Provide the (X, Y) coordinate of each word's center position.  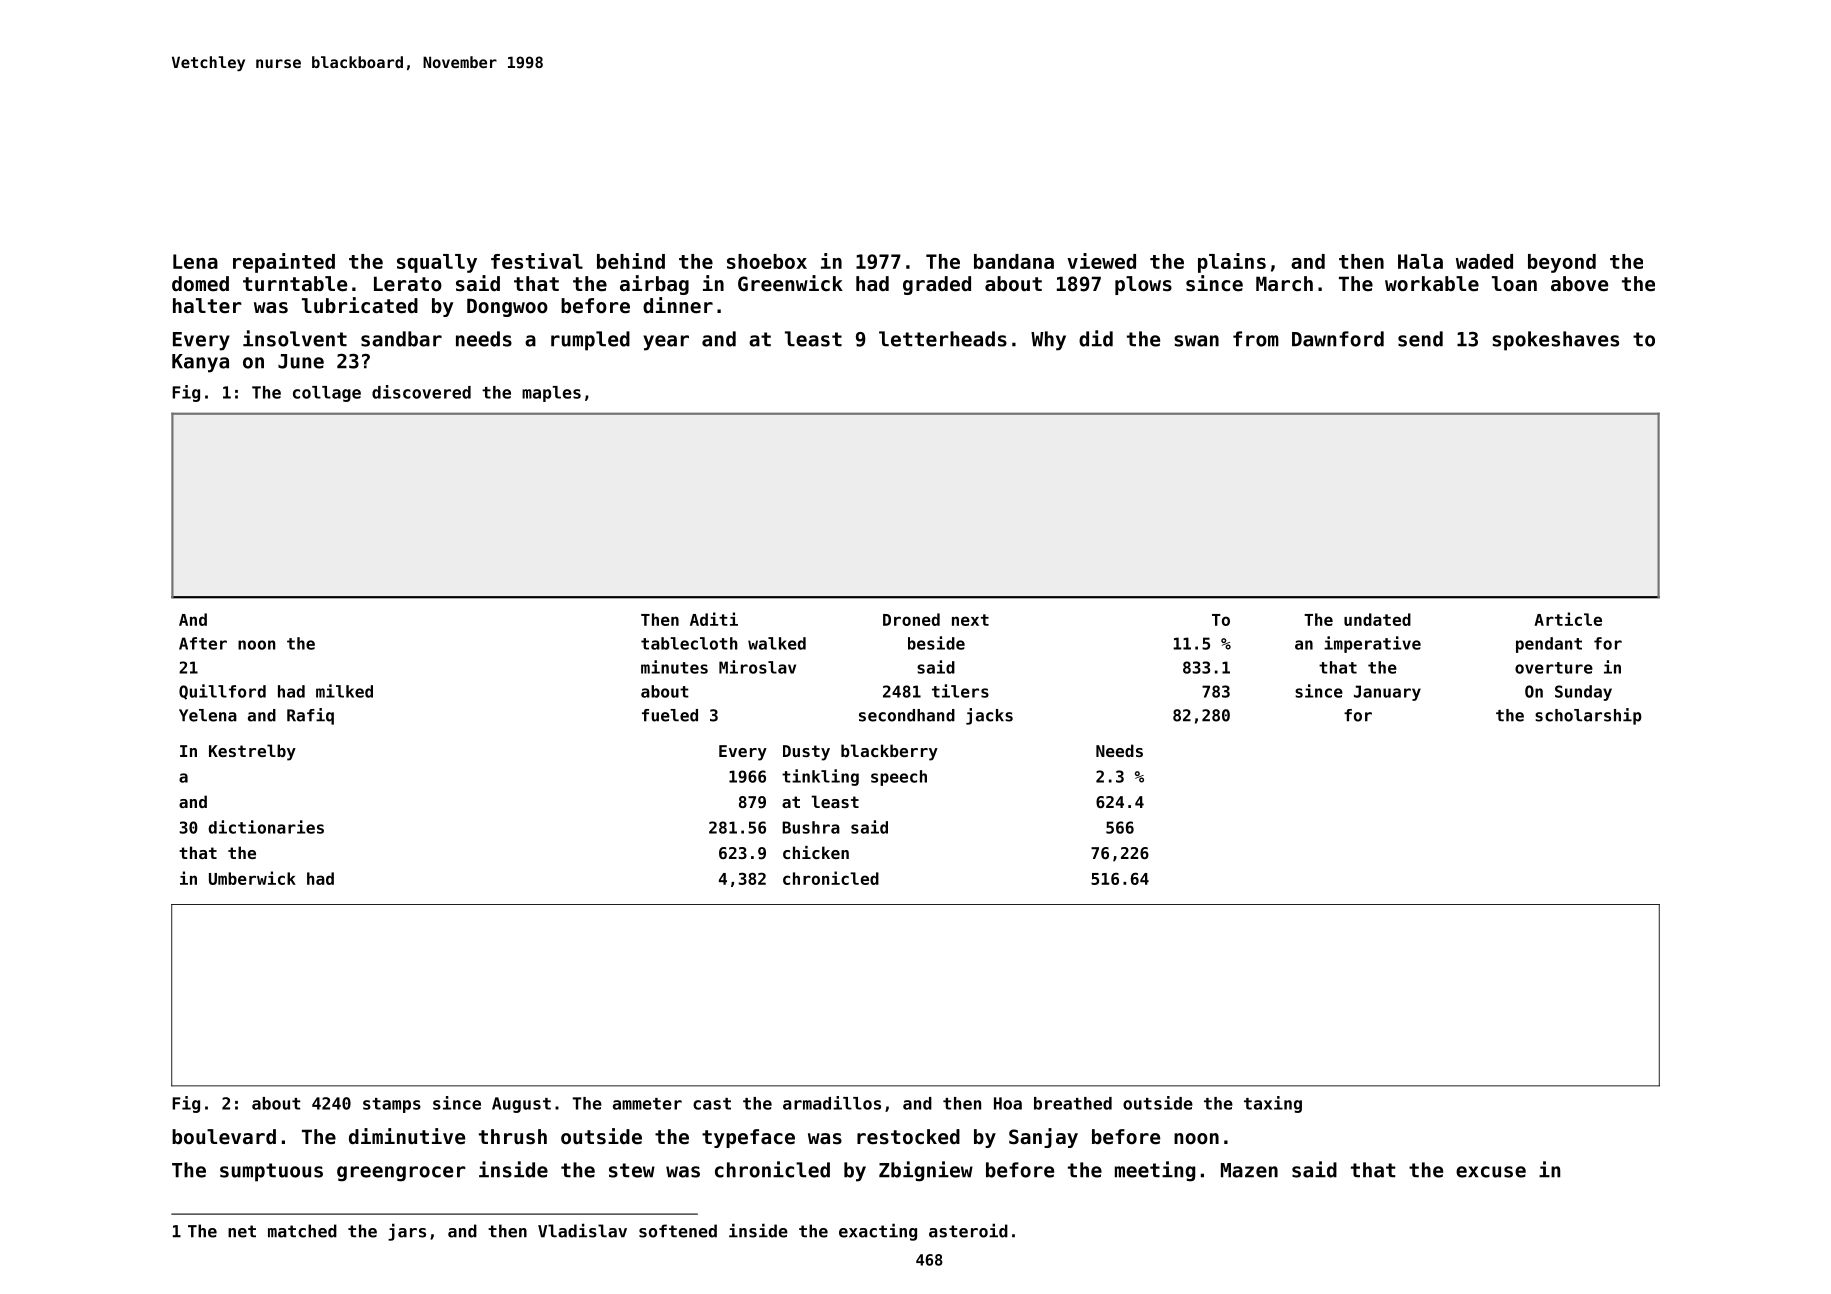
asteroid (968, 1230)
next (970, 620)
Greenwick (790, 283)
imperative (1372, 644)
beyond (1562, 263)
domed (200, 283)
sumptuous (271, 1172)
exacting (878, 1232)
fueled (670, 715)
